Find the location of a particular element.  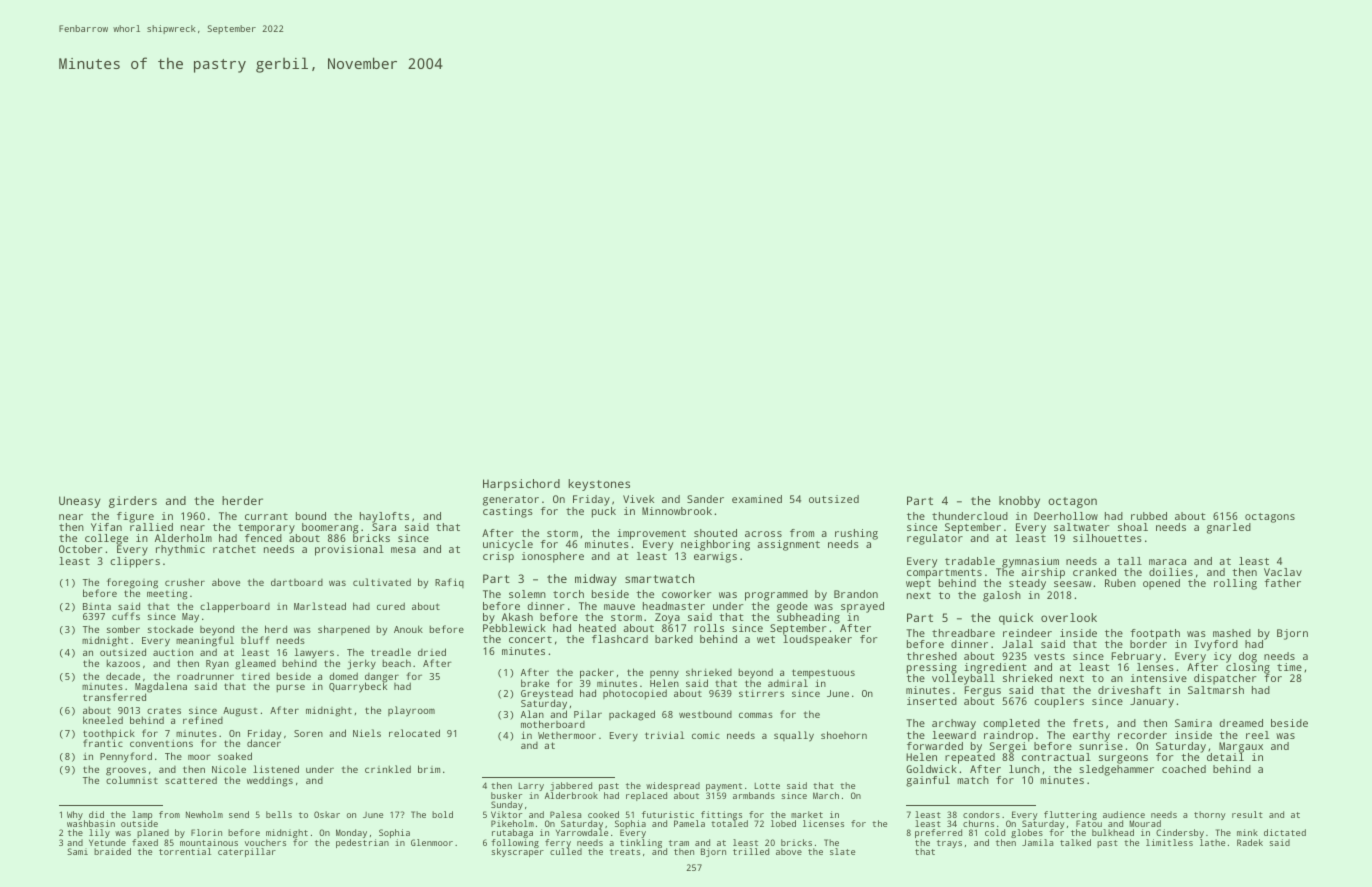

dog is located at coordinates (1248, 657).
